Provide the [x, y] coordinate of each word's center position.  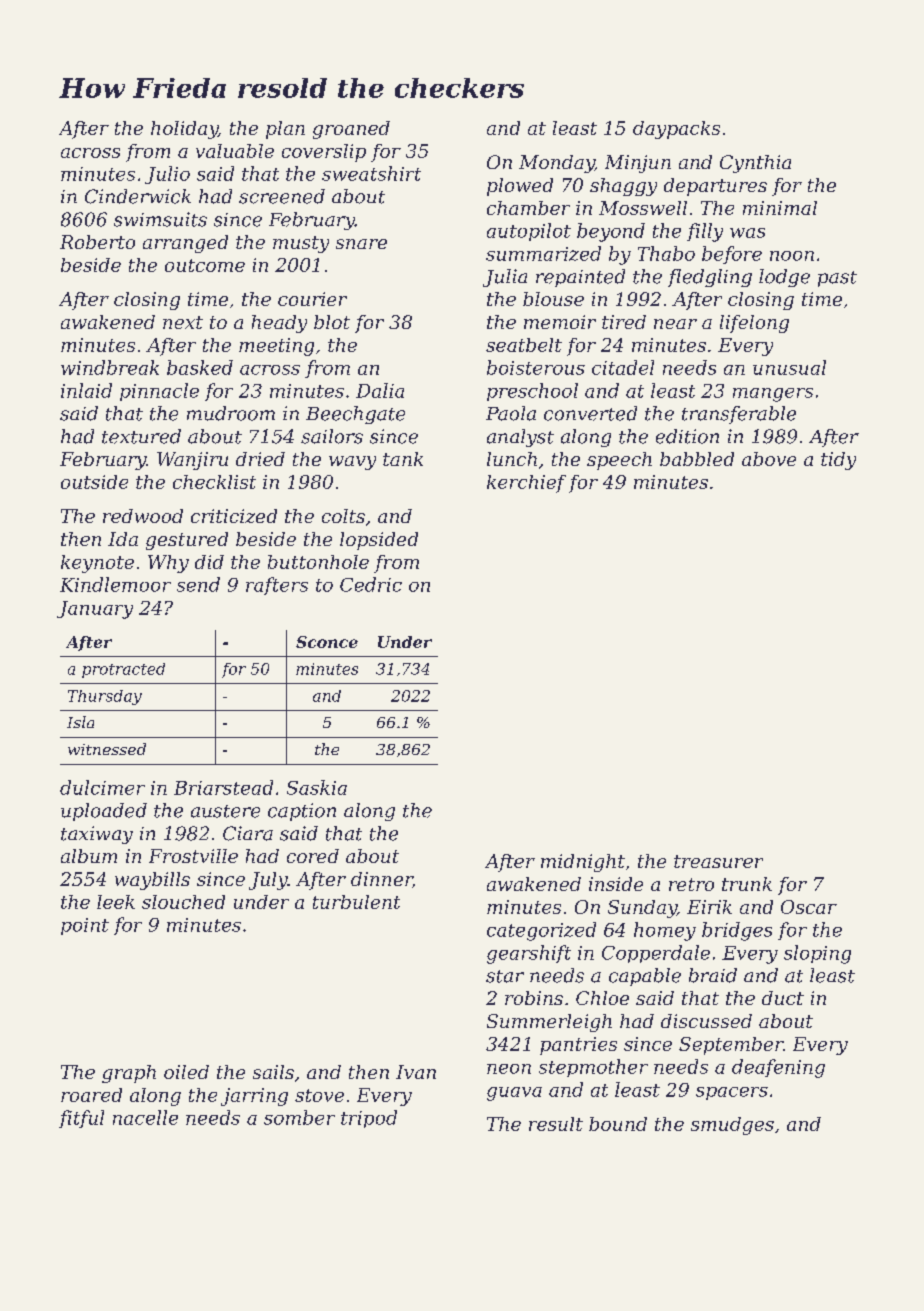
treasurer [718, 861]
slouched [183, 902]
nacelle [145, 1117]
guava [514, 1094]
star [505, 976]
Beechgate [355, 415]
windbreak [110, 367]
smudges [732, 1126]
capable [645, 977]
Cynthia [755, 164]
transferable [739, 415]
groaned [351, 130]
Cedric [371, 584]
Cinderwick [138, 196]
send [198, 584]
